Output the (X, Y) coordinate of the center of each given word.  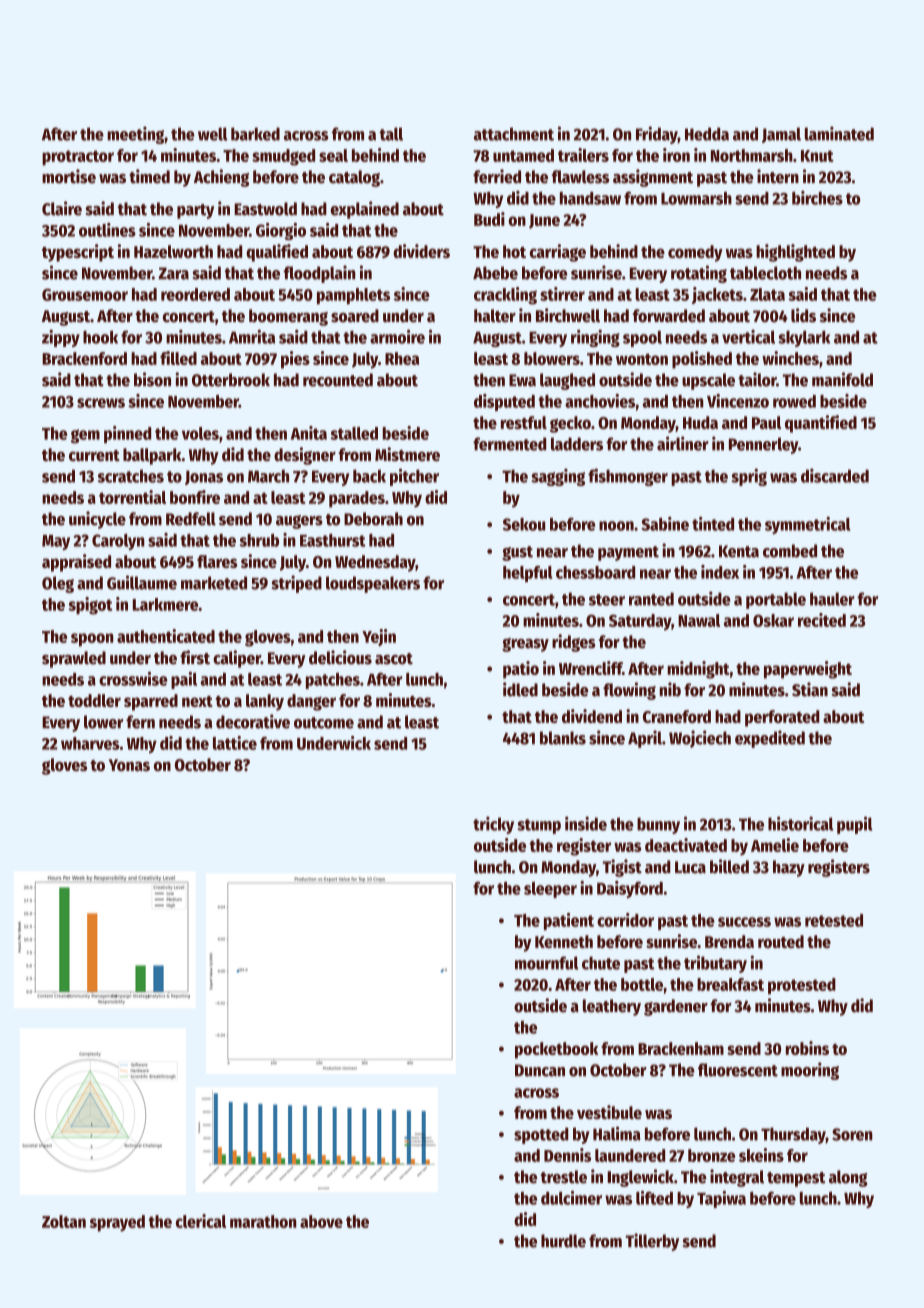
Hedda (707, 134)
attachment (514, 134)
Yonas (129, 765)
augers (299, 522)
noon (616, 526)
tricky (493, 825)
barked (255, 134)
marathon (263, 1221)
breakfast (730, 984)
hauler (832, 599)
